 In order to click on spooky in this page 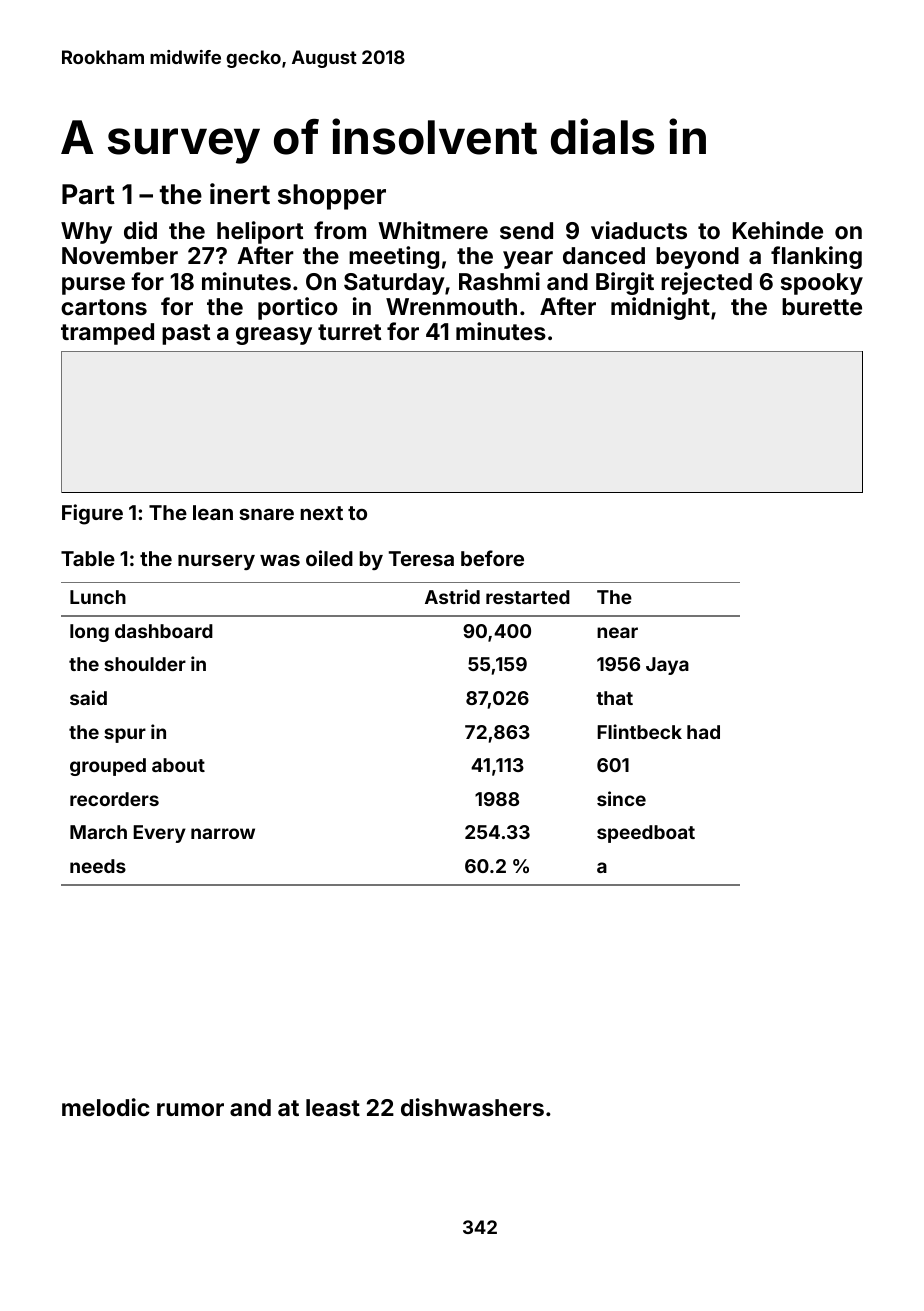, I will do `click(822, 284)`.
